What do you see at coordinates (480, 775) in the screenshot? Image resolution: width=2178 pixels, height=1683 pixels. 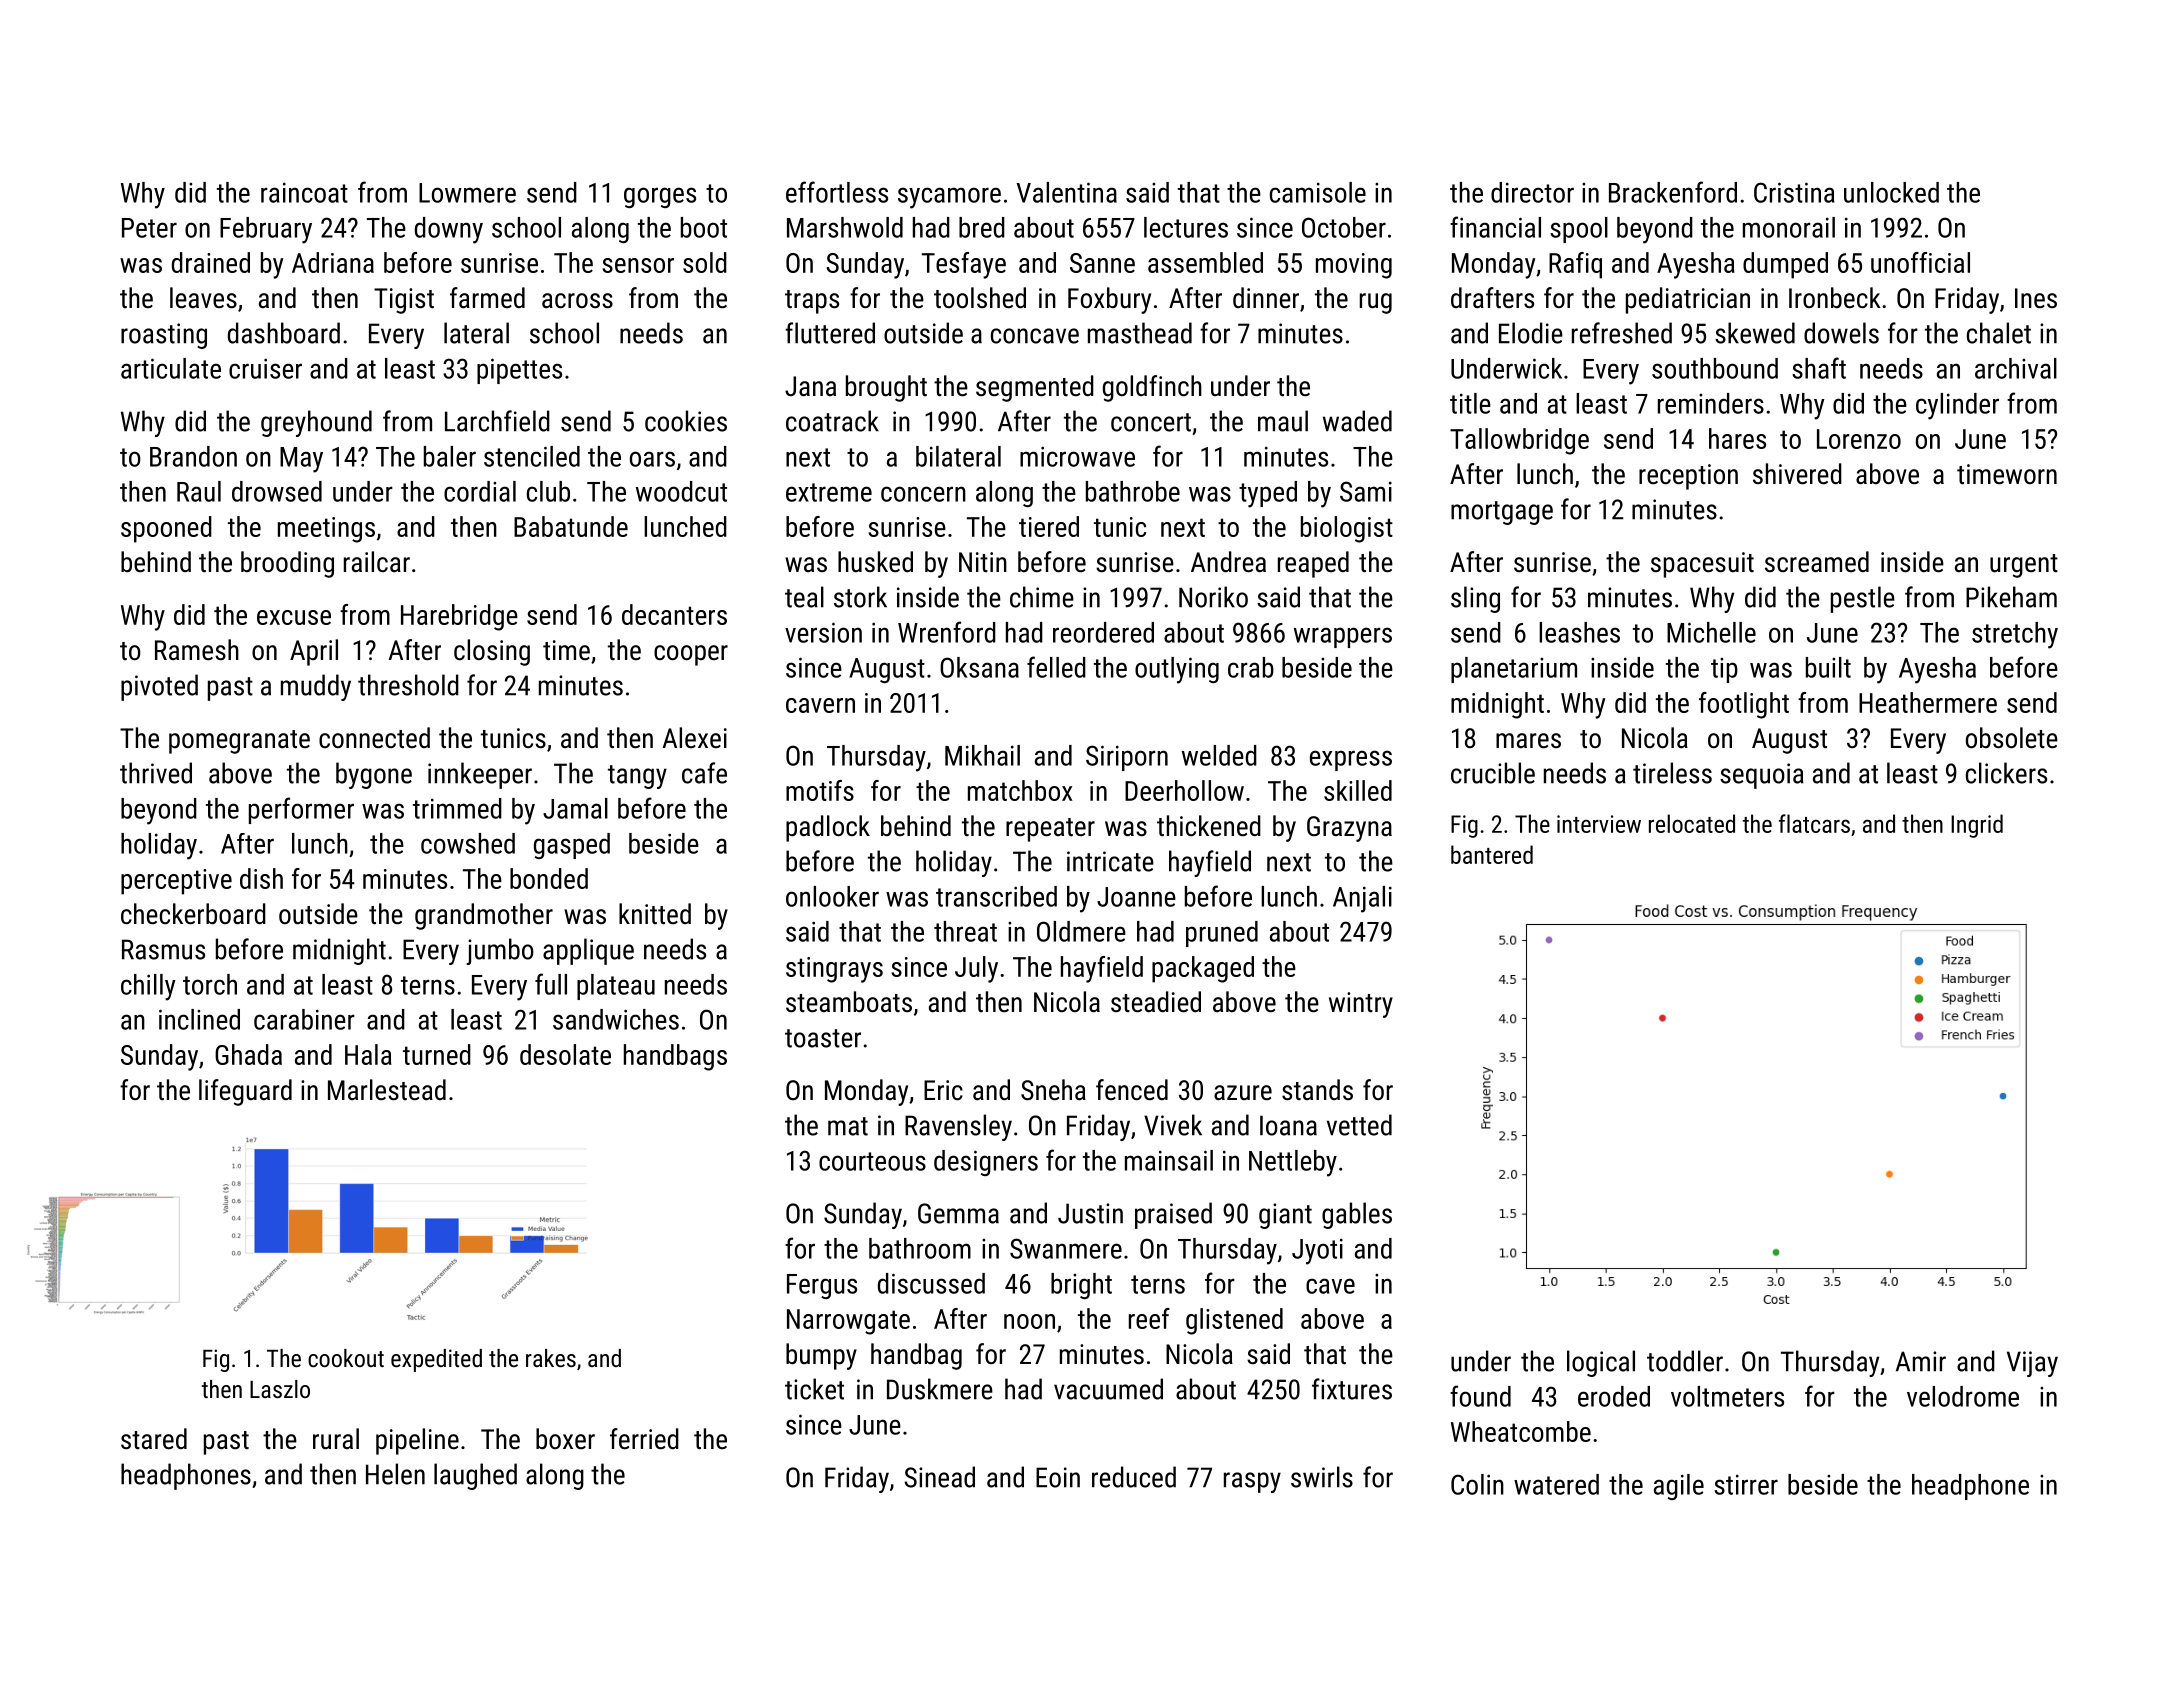 I see `innkeeper` at bounding box center [480, 775].
